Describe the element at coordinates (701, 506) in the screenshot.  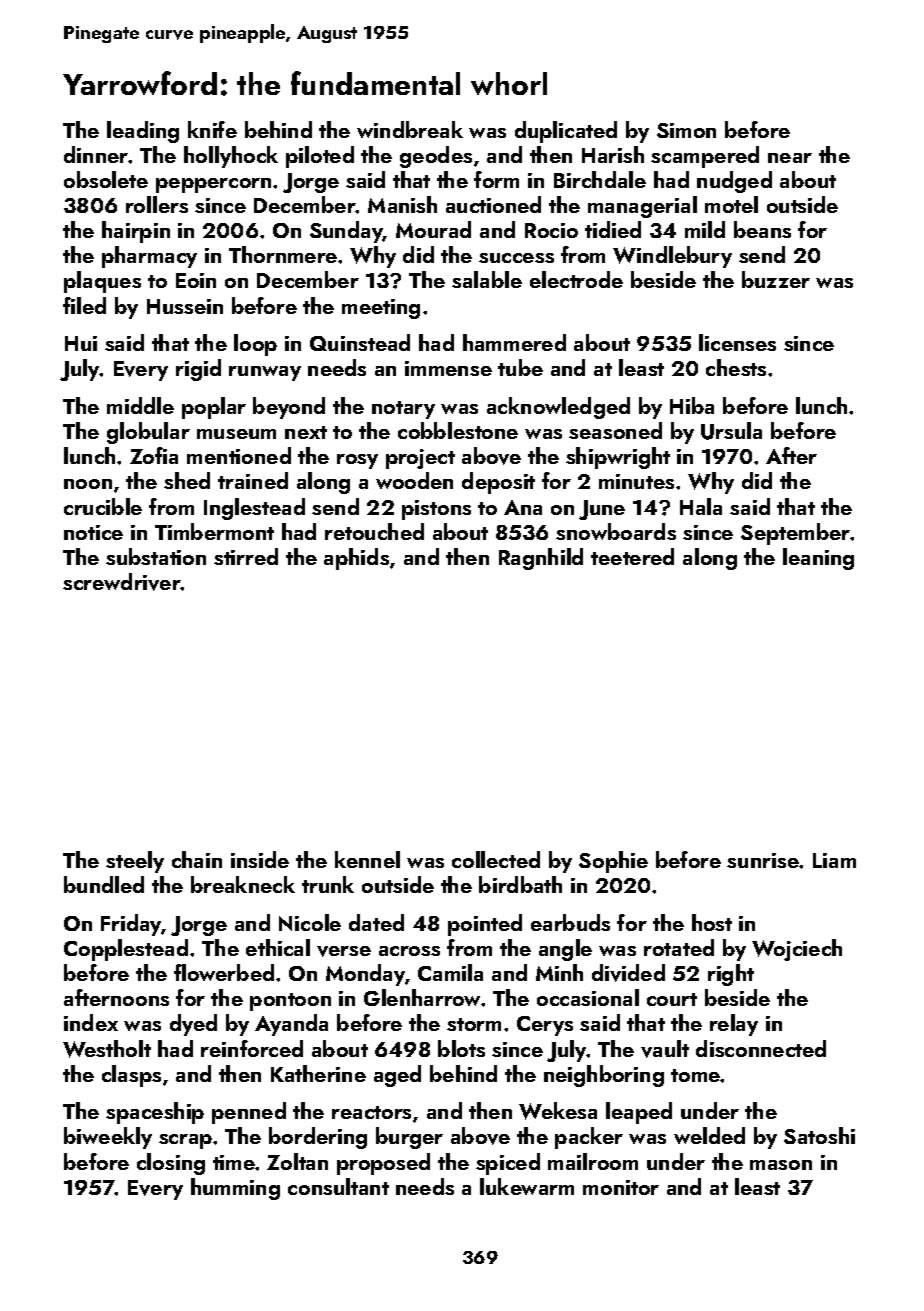
I see `Hala` at that location.
